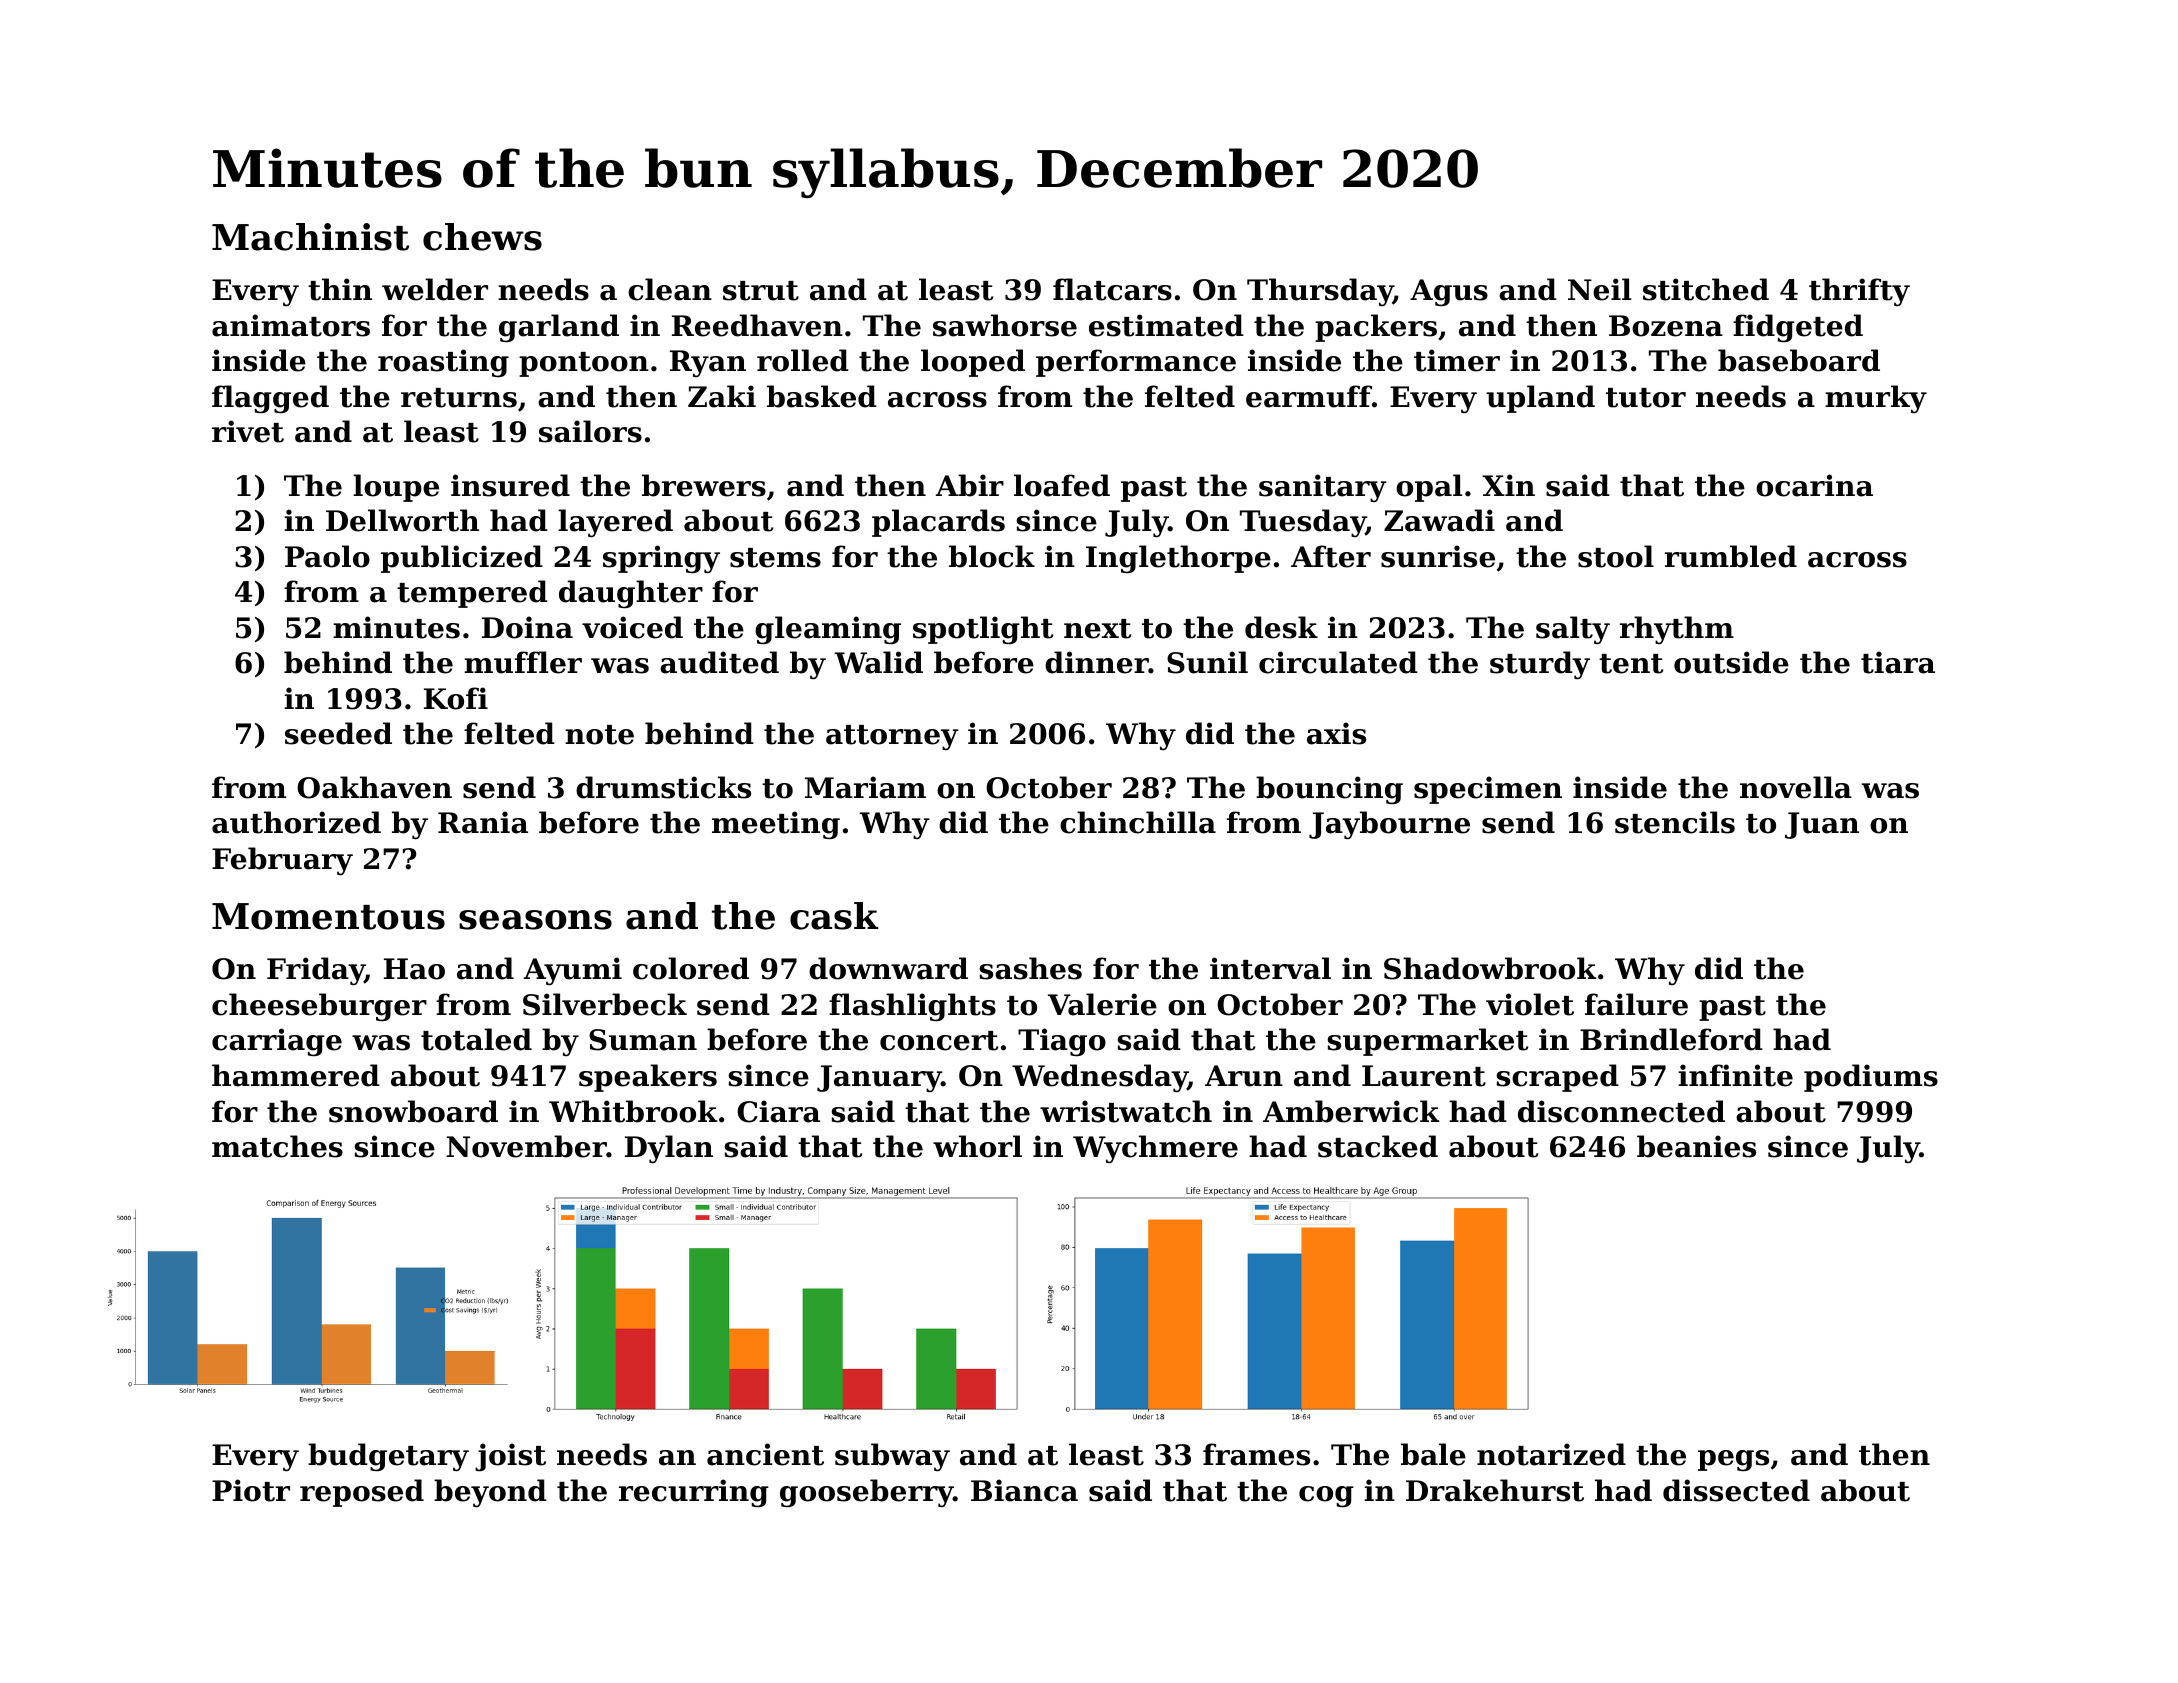 This screenshot has width=2178, height=1683. Describe the element at coordinates (319, 1007) in the screenshot. I see `cheeseburger` at that location.
